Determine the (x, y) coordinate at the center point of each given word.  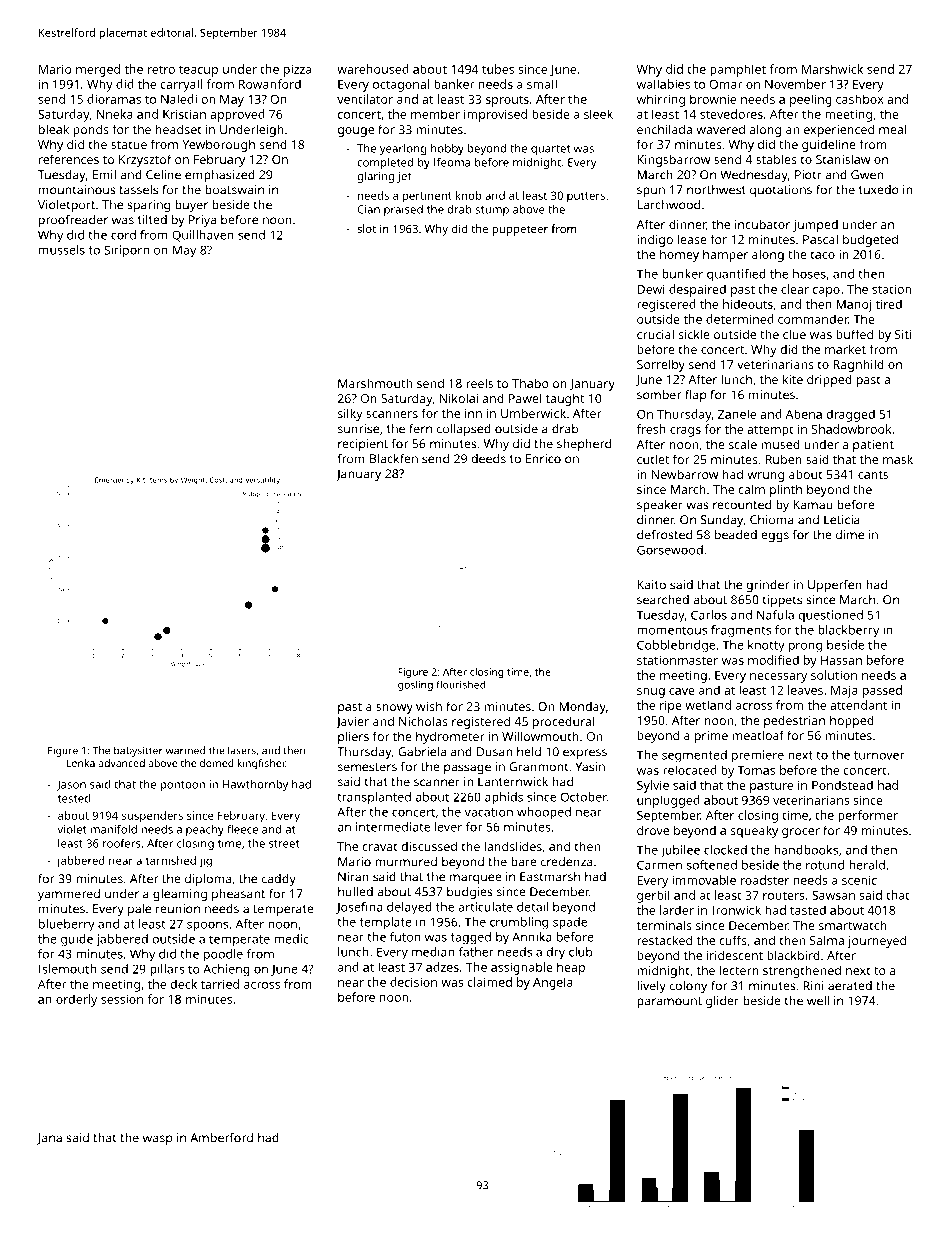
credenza (566, 862)
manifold (113, 829)
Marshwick (832, 69)
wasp (157, 1140)
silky (350, 414)
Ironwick (737, 910)
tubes (498, 69)
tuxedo (879, 190)
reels (479, 383)
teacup (198, 71)
